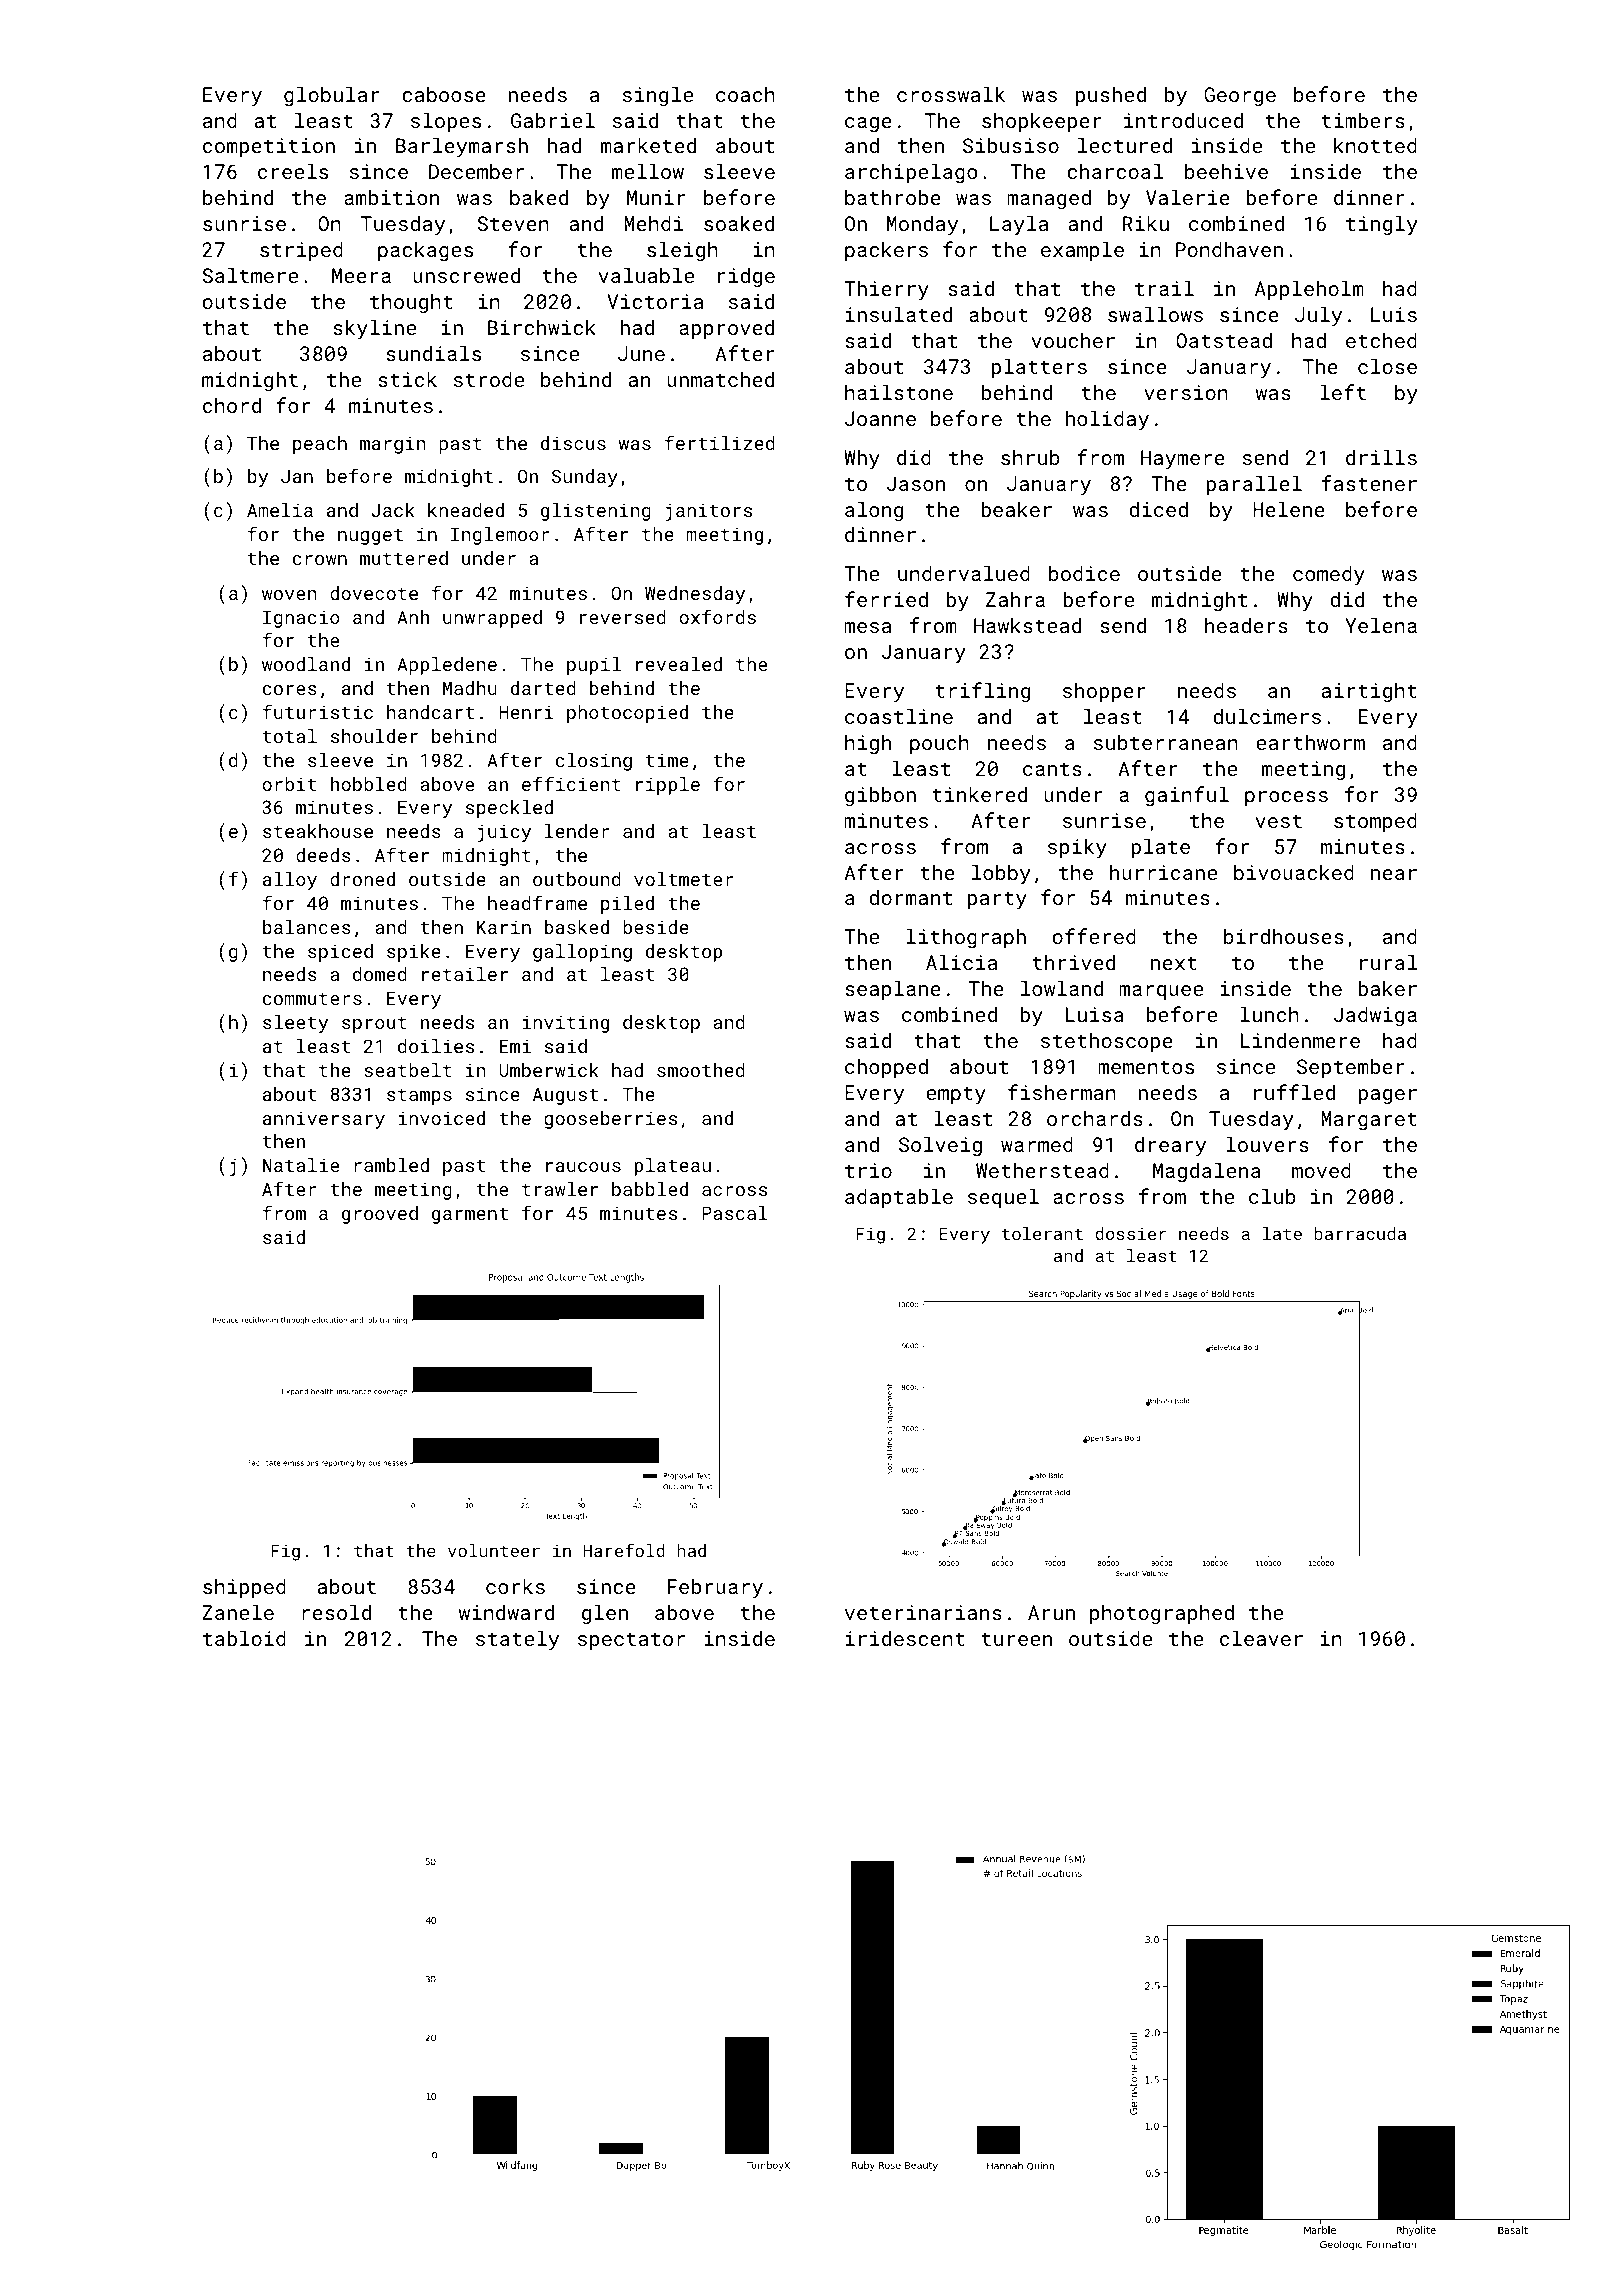 This screenshot has width=1620, height=2292. Describe the element at coordinates (280, 510) in the screenshot. I see `Amelia` at that location.
